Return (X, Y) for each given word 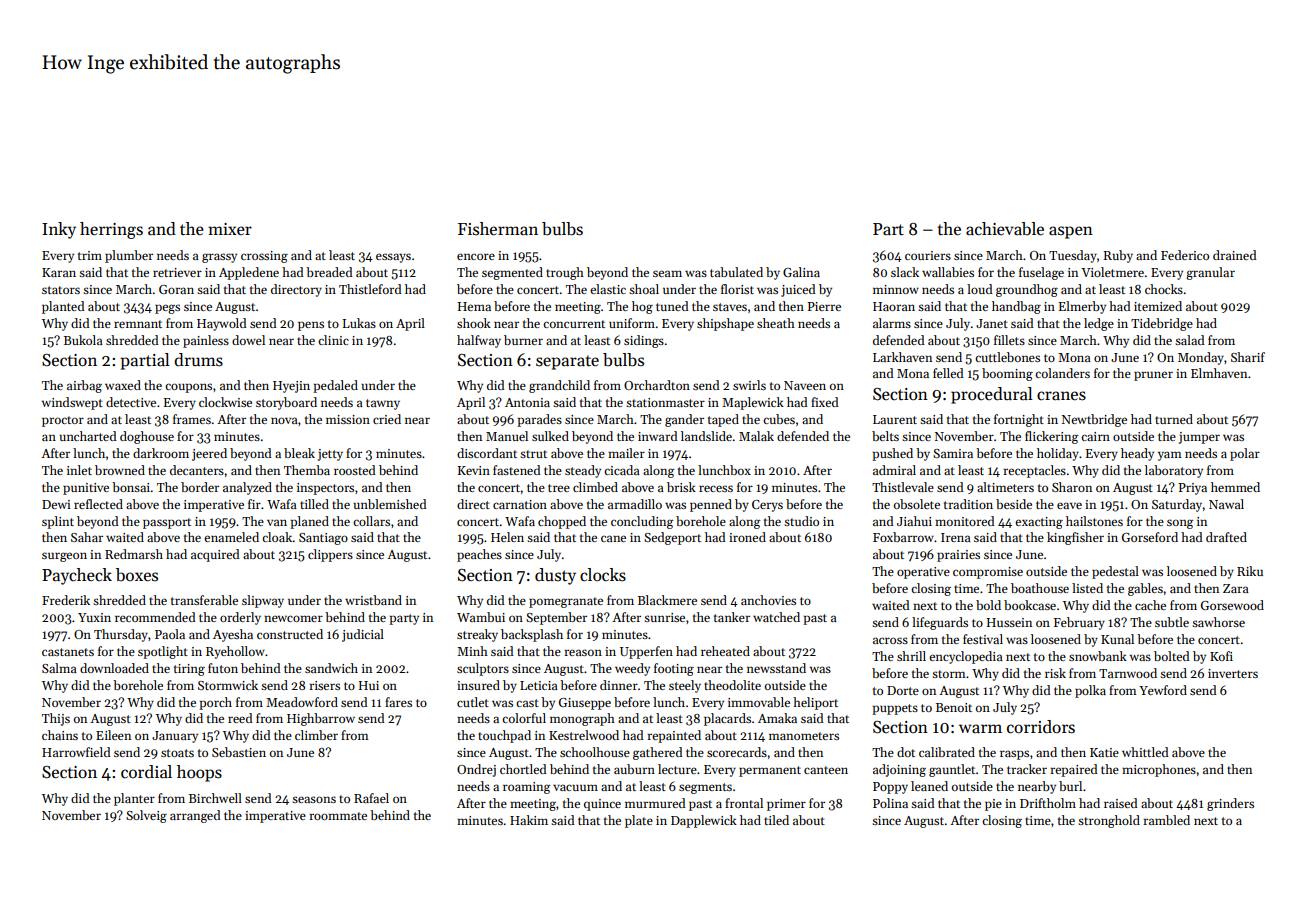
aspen (1071, 232)
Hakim (529, 820)
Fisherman (498, 229)
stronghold (1109, 821)
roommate (338, 816)
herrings (111, 230)
